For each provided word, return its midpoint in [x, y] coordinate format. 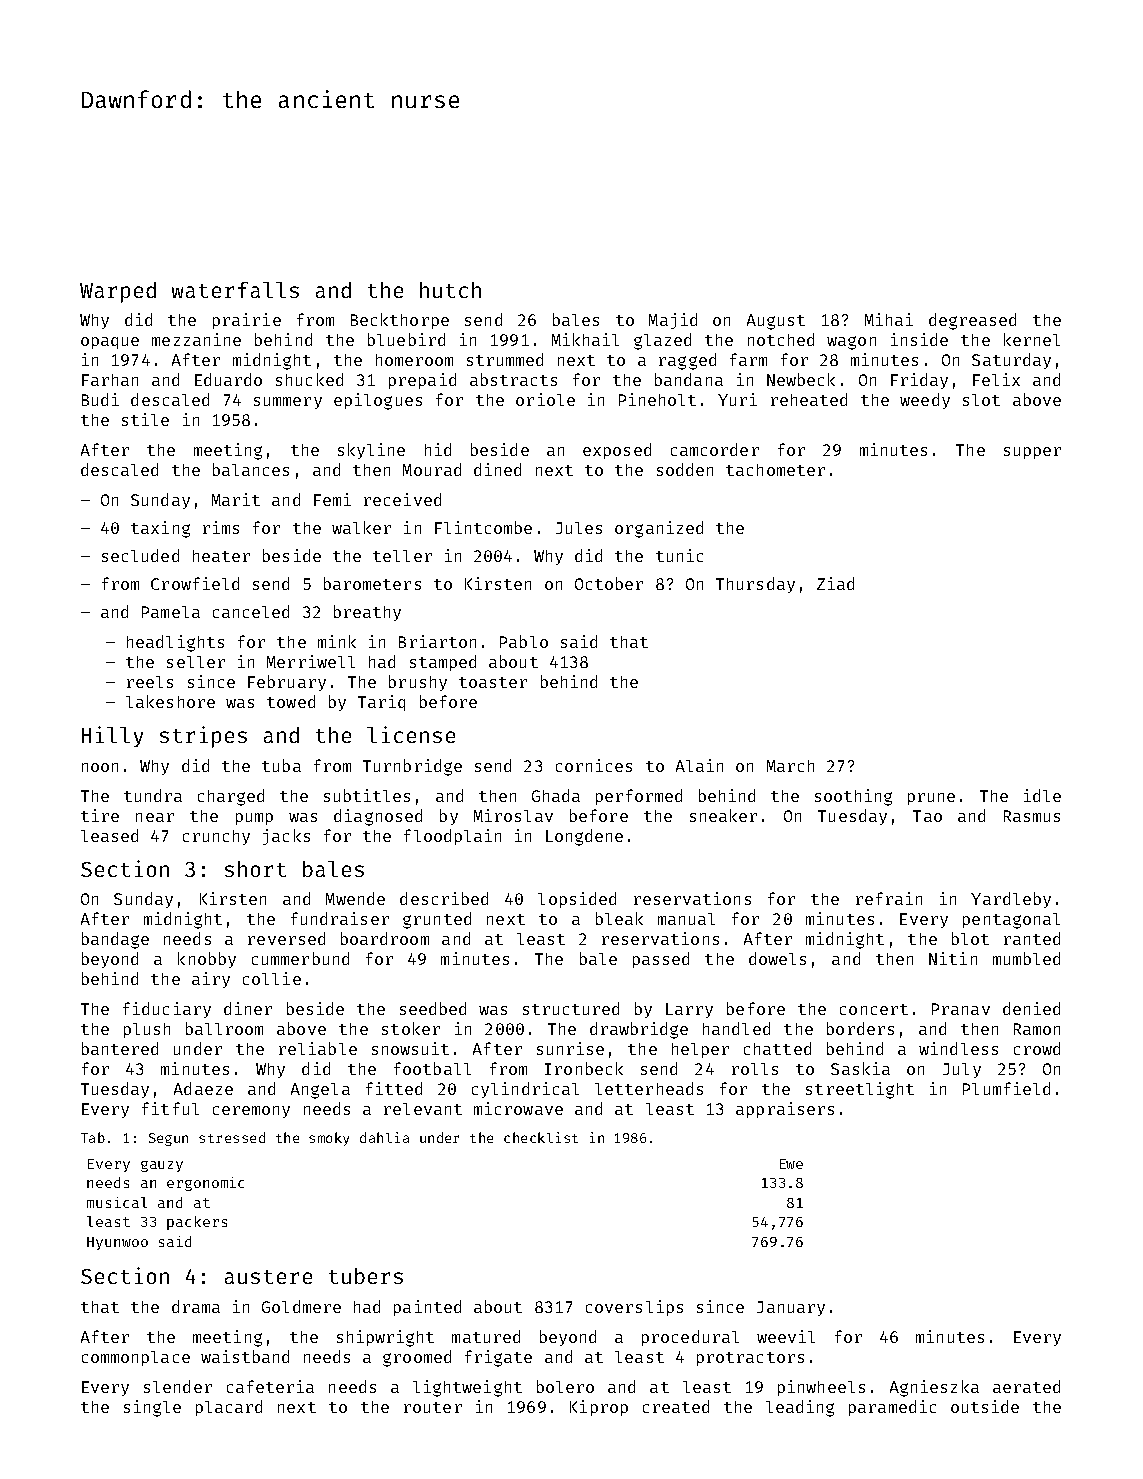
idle [1042, 795]
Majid [673, 321]
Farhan [110, 380]
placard [229, 1408]
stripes [203, 737]
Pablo [524, 641]
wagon [851, 343]
